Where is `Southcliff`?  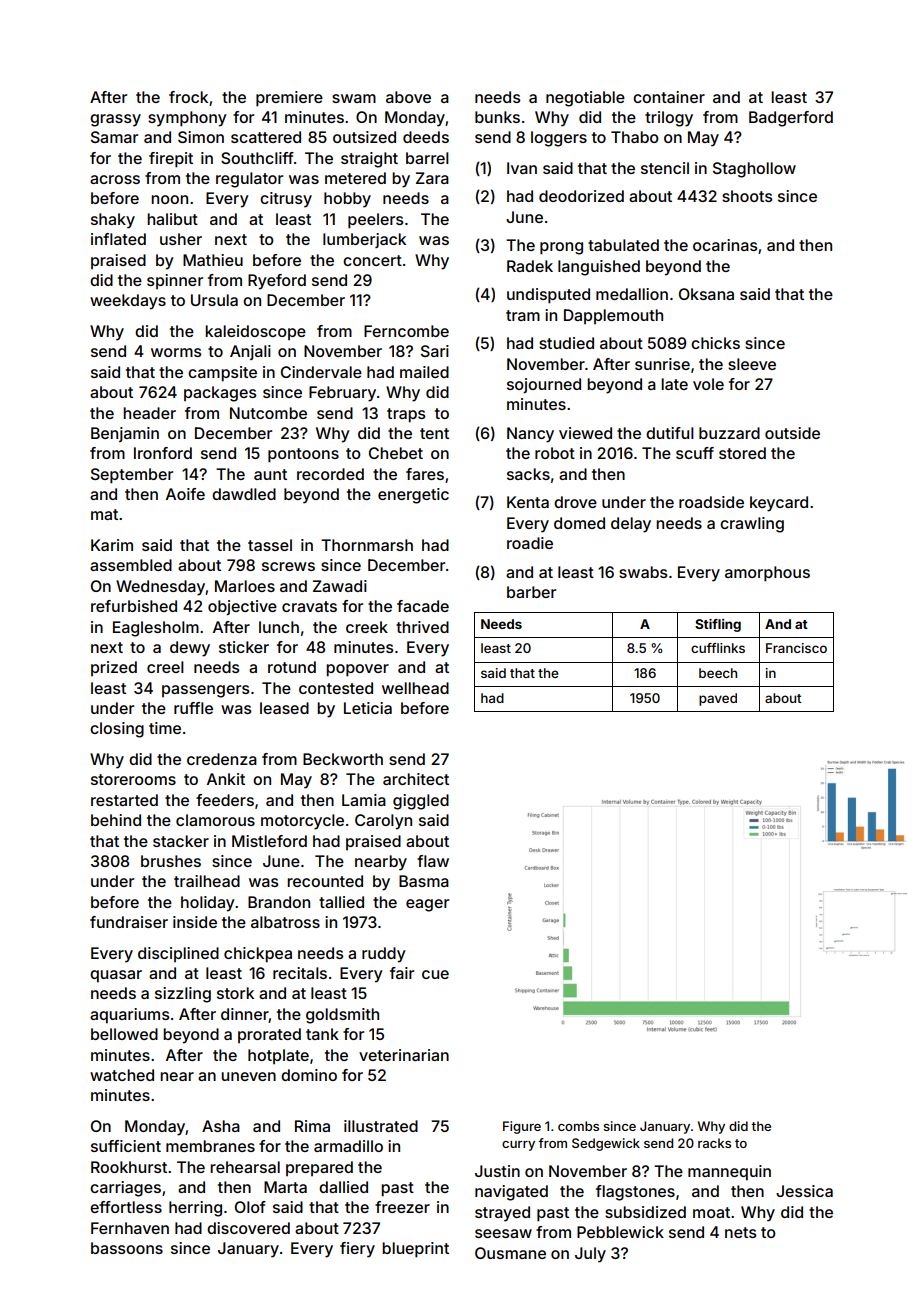 Southcliff is located at coordinates (257, 158).
